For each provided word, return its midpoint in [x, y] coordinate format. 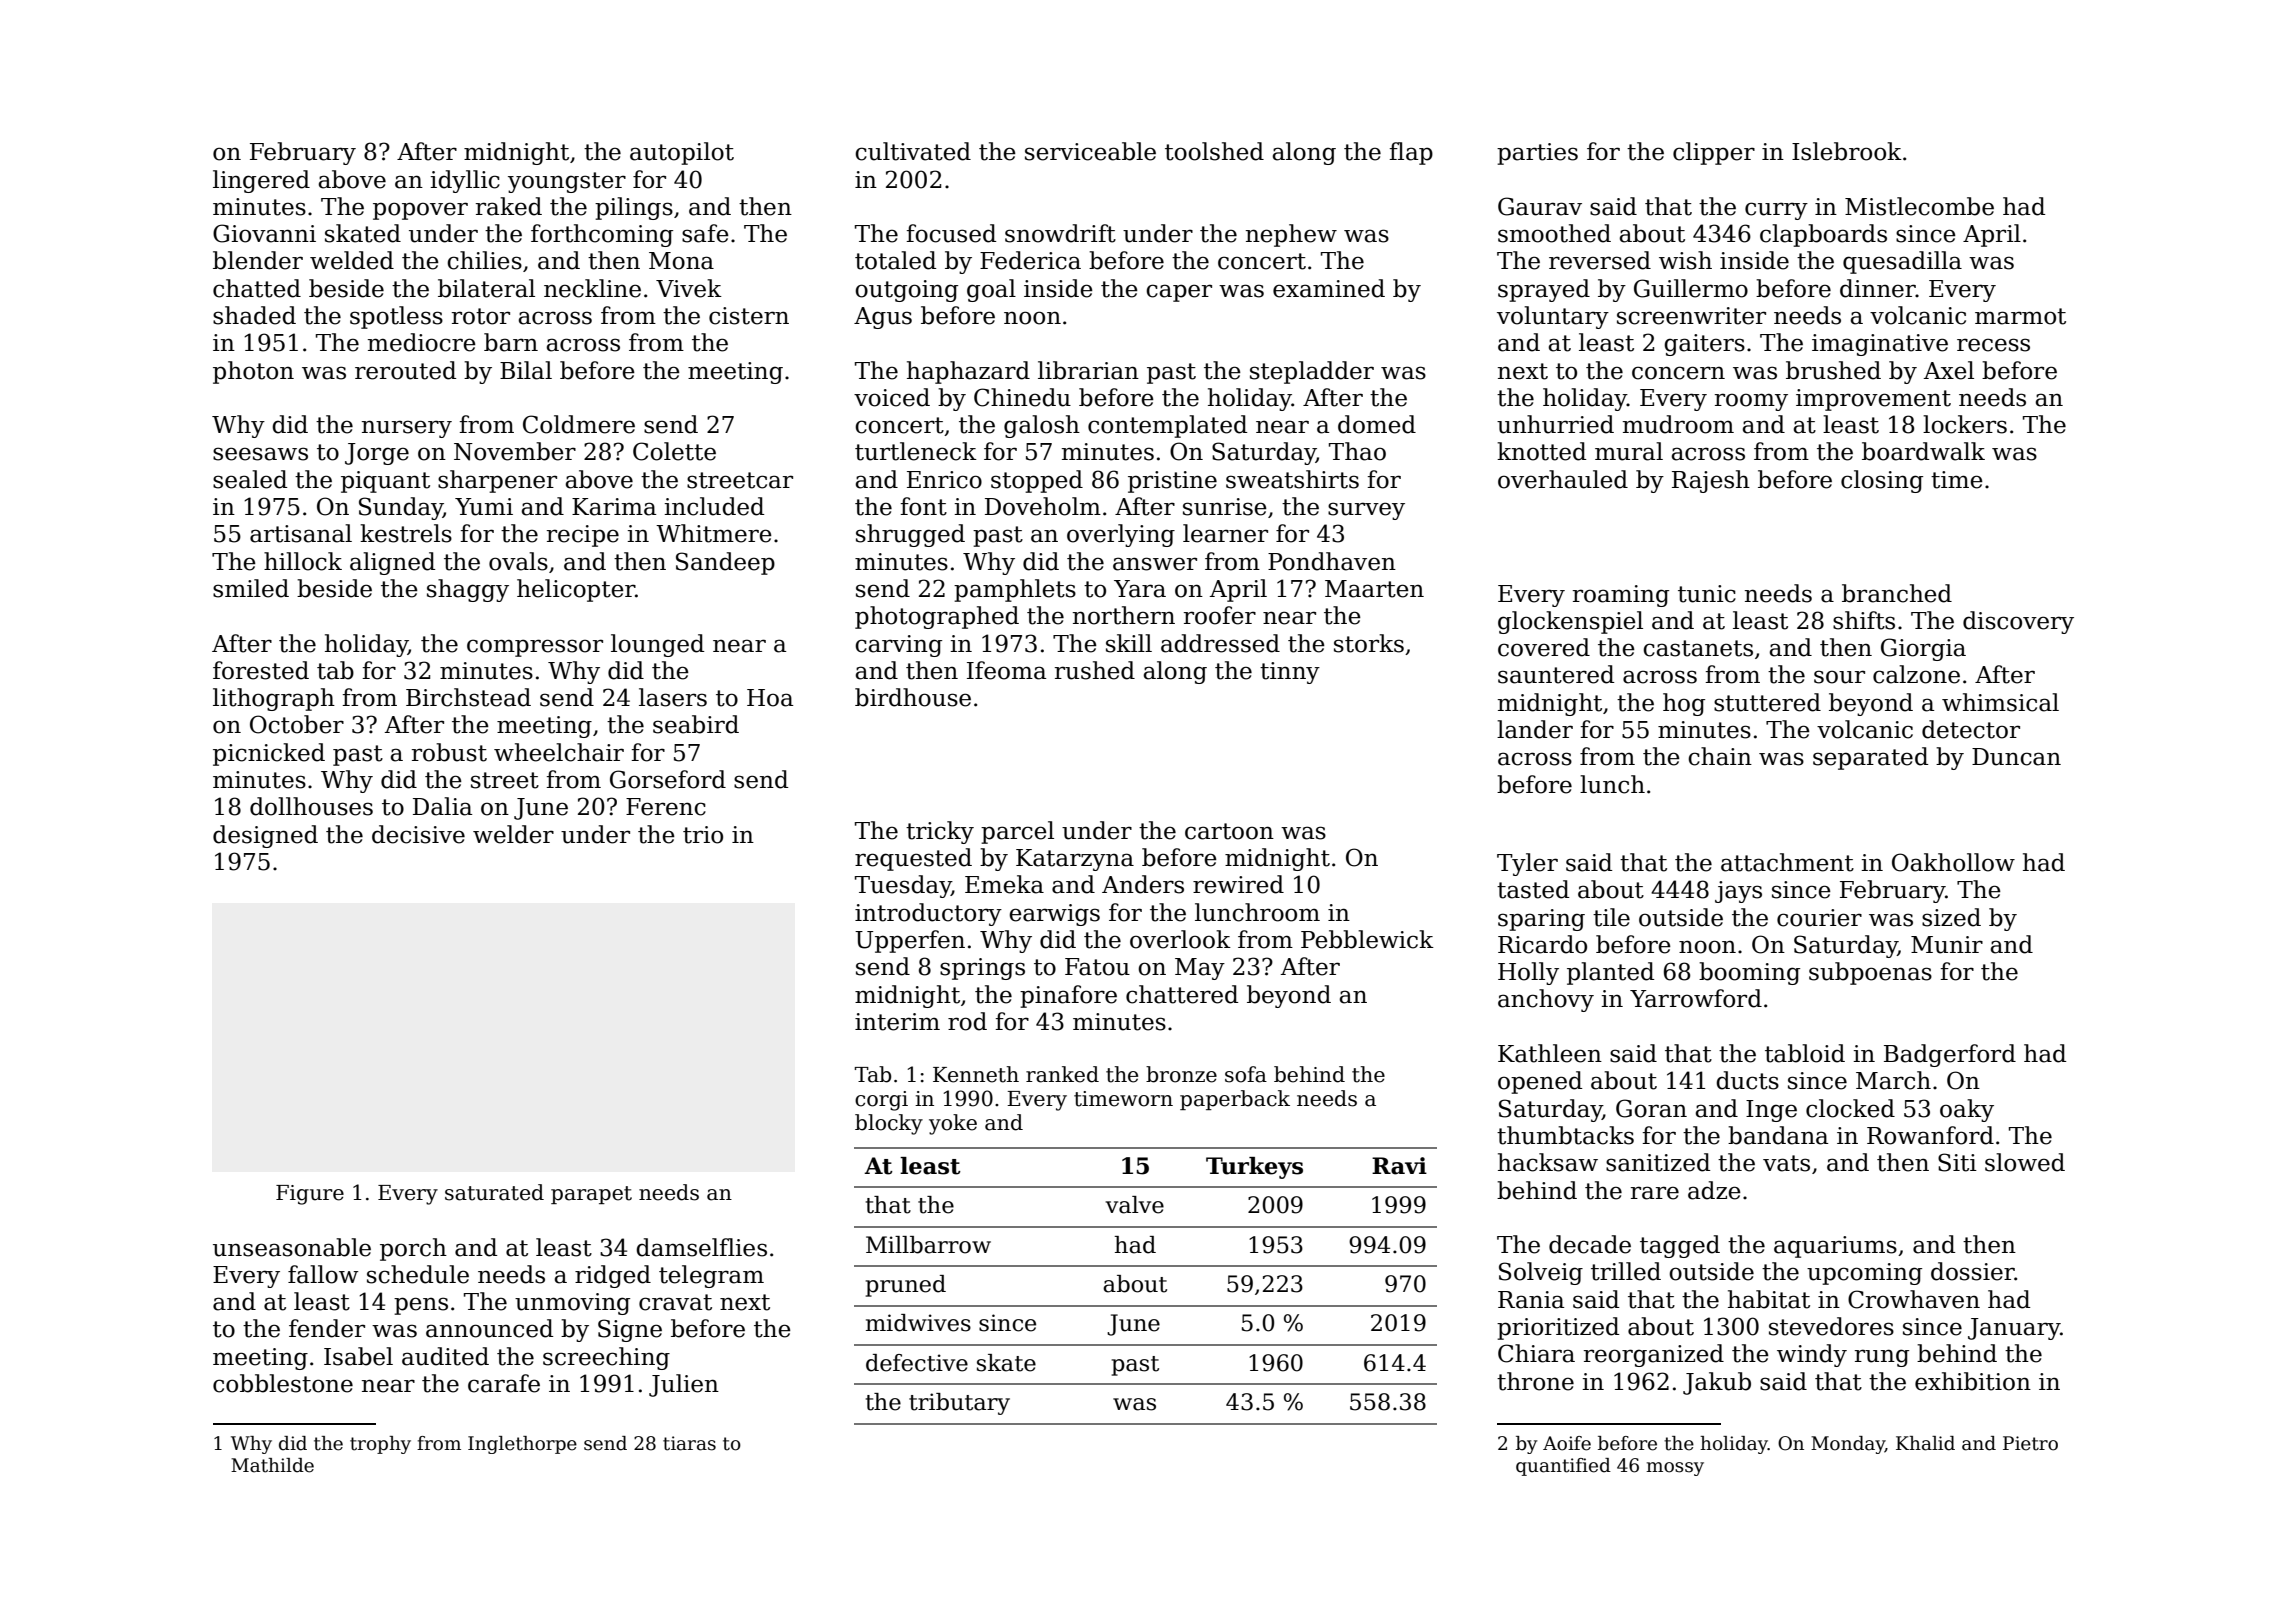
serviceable [1090, 151]
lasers [673, 697]
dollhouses [311, 806]
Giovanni [264, 233]
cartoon [1229, 831]
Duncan [2016, 757]
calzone [1916, 674]
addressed [1220, 643]
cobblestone [283, 1383]
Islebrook [1847, 151]
